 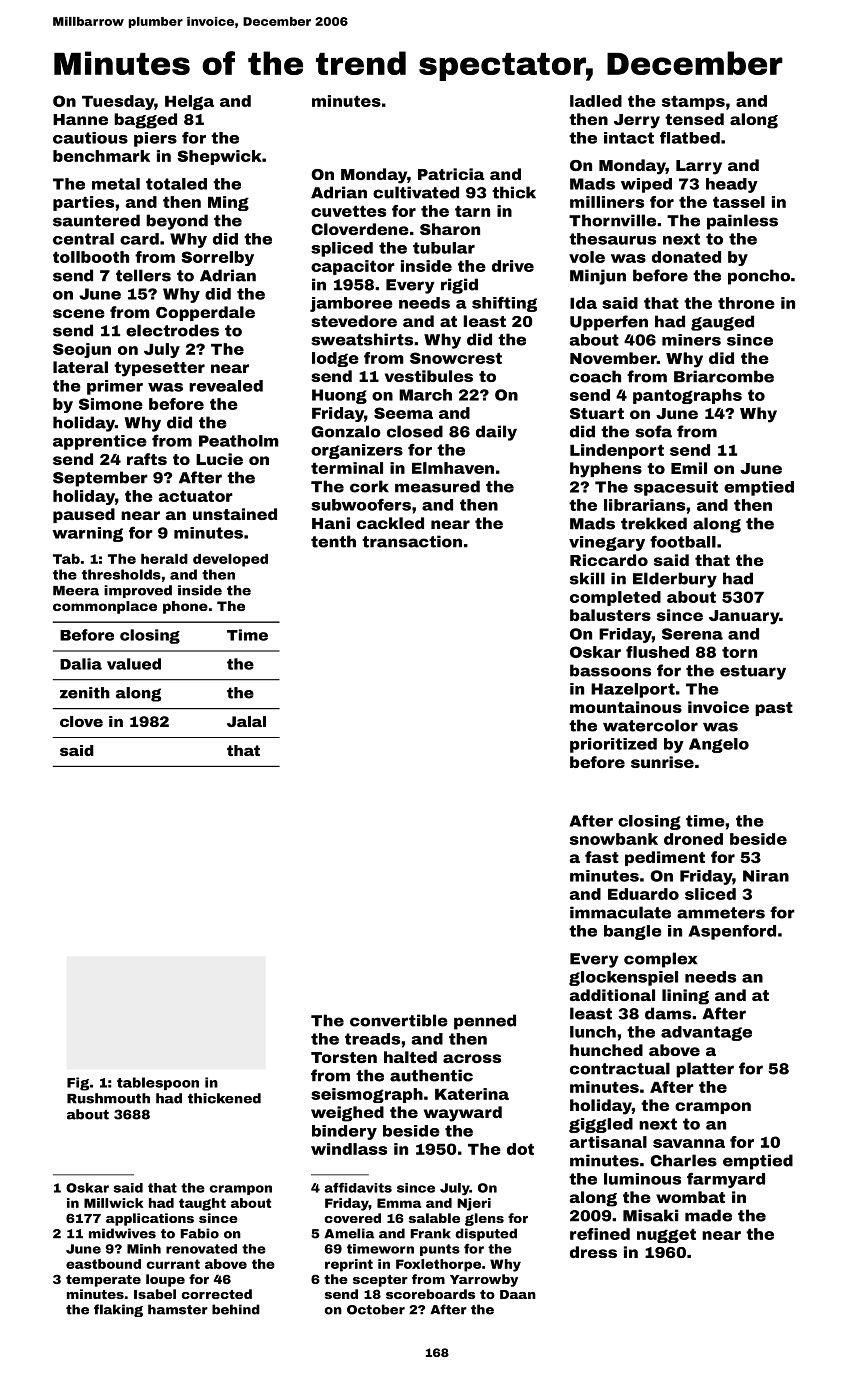 What do you see at coordinates (416, 192) in the document?
I see `cultivated` at bounding box center [416, 192].
